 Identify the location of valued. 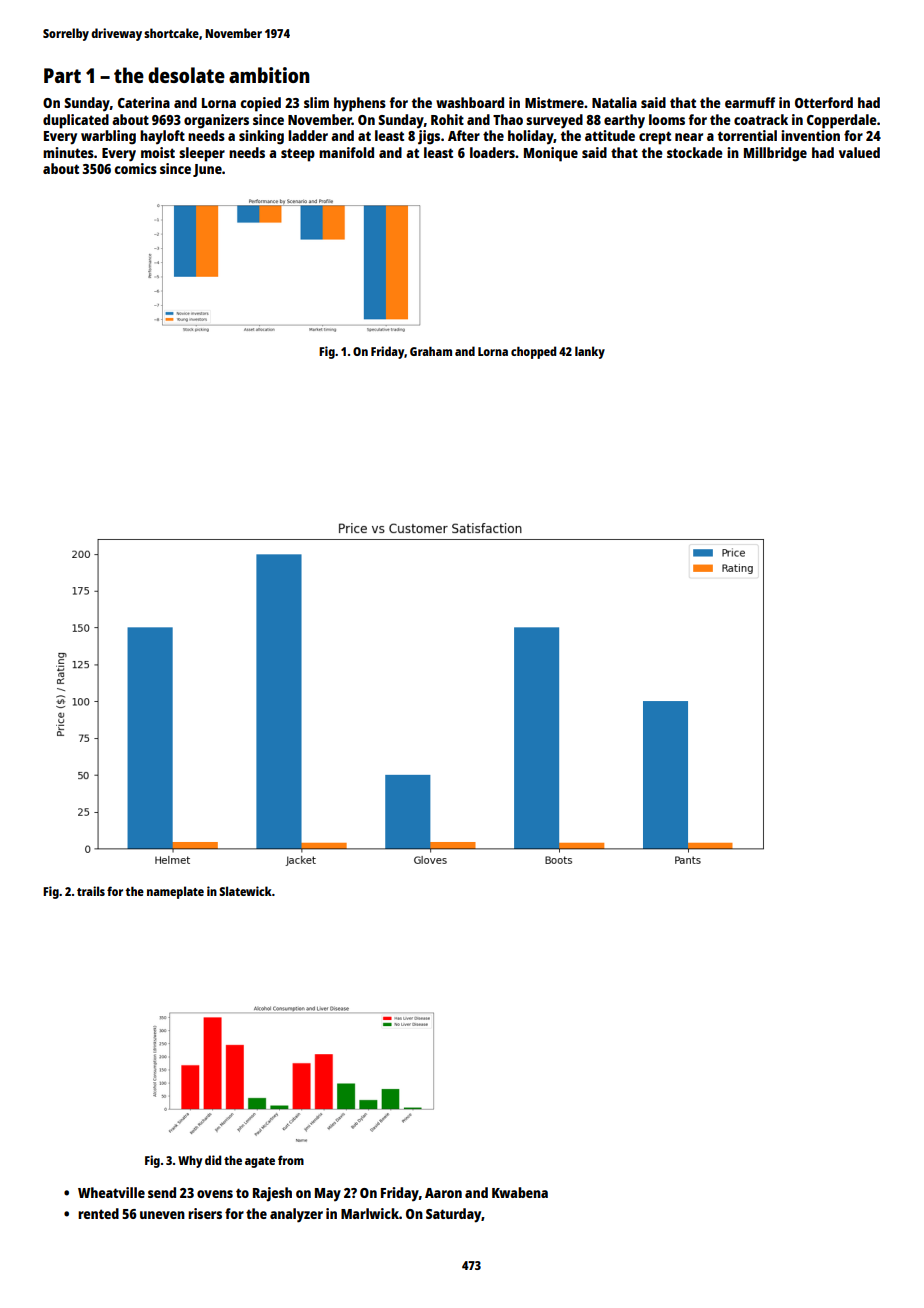
(859, 152).
